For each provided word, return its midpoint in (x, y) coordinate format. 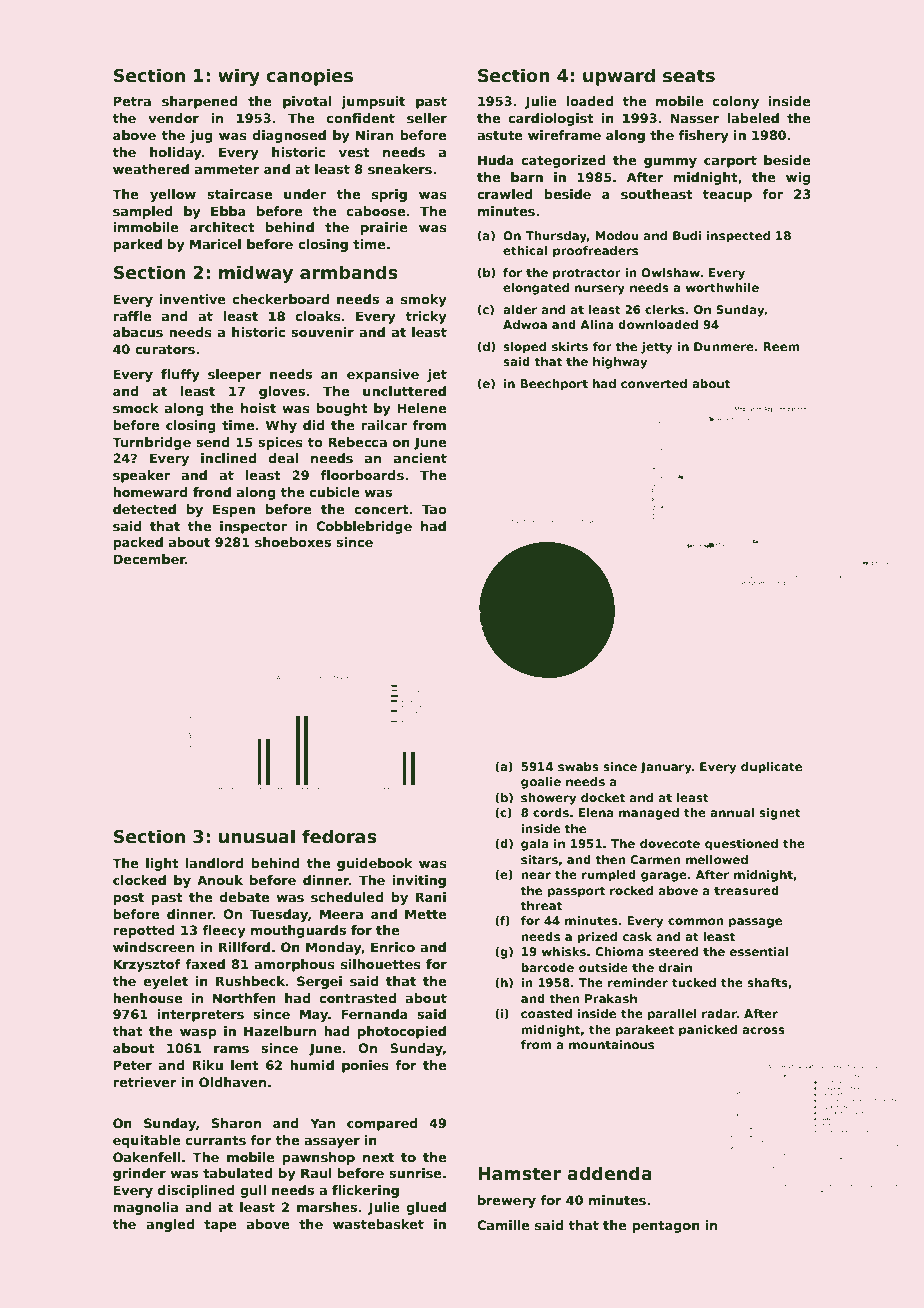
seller (427, 118)
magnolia (145, 1208)
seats (689, 76)
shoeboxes (293, 542)
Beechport (554, 385)
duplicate (771, 768)
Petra (132, 101)
